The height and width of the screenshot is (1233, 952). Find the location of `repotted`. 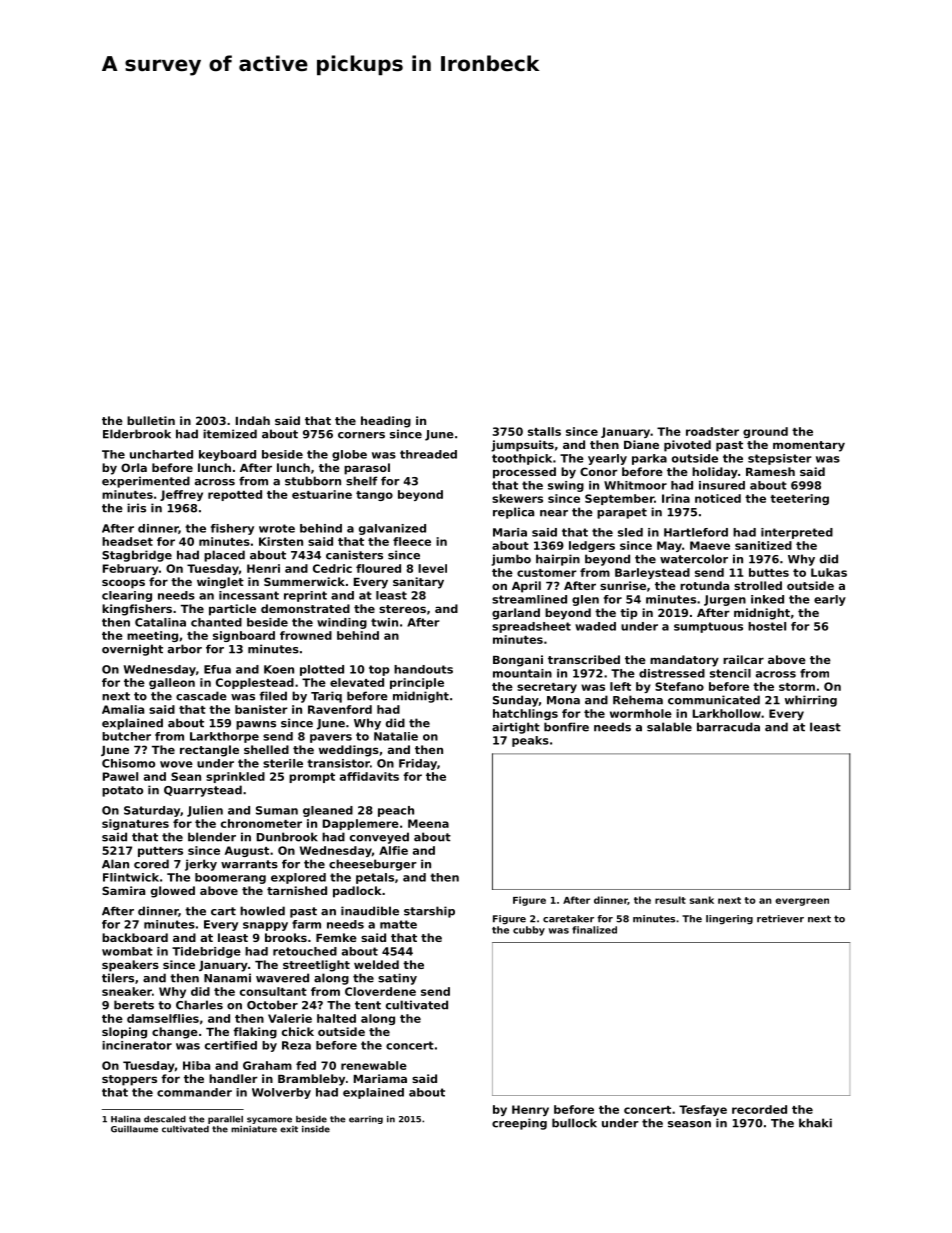

repotted is located at coordinates (235, 495).
